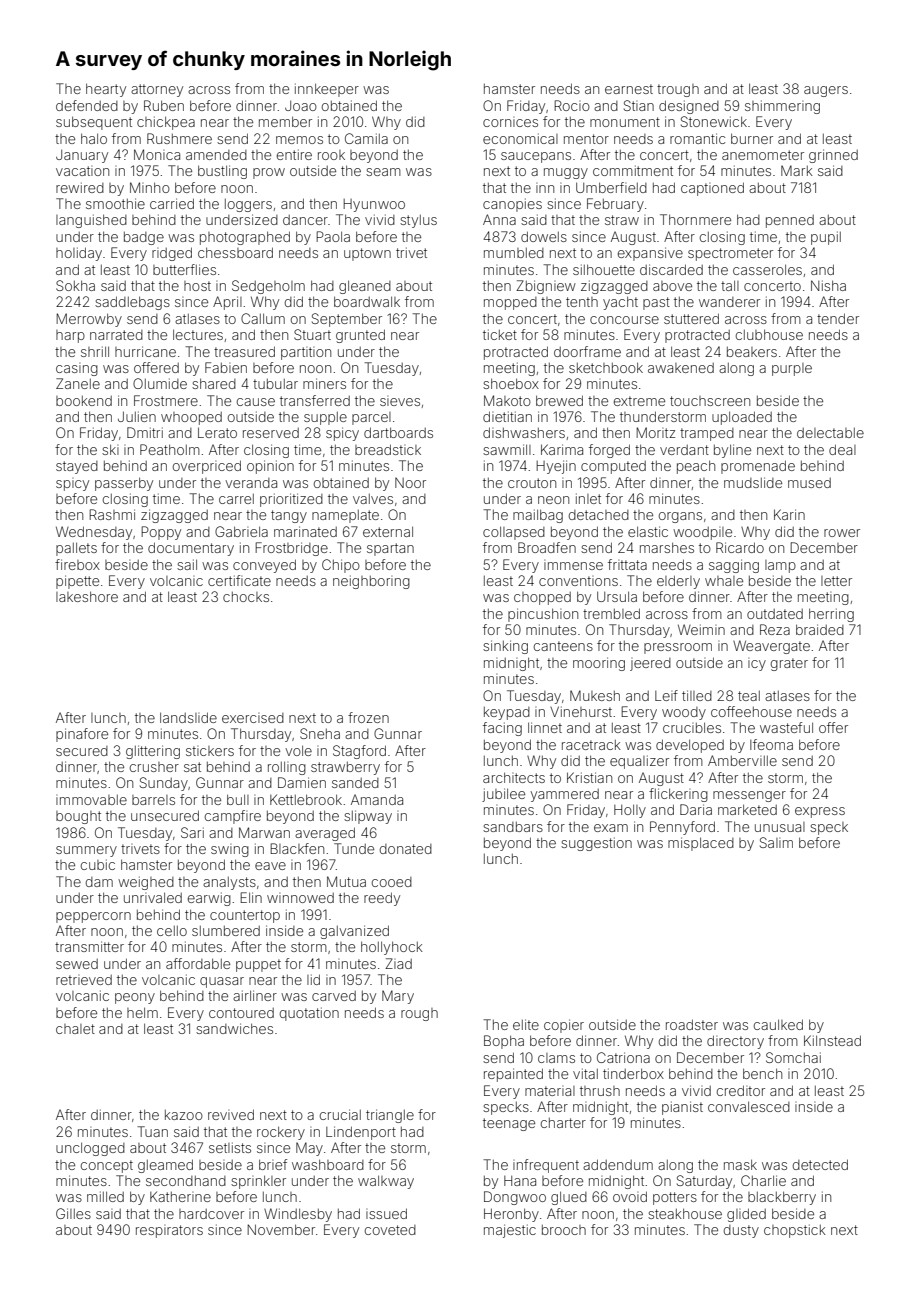  I want to click on triangle, so click(390, 1116).
